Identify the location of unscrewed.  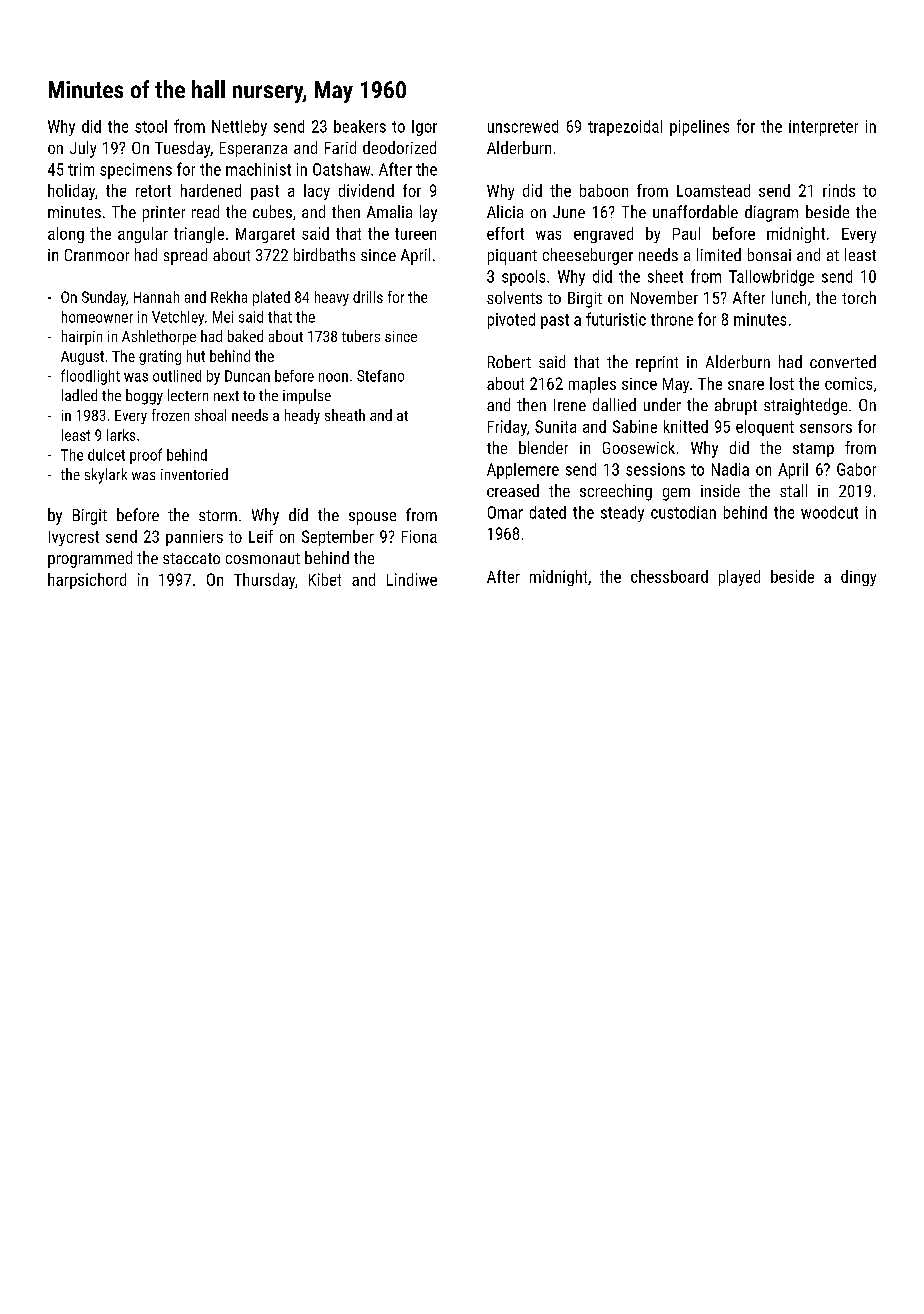
(523, 126).
